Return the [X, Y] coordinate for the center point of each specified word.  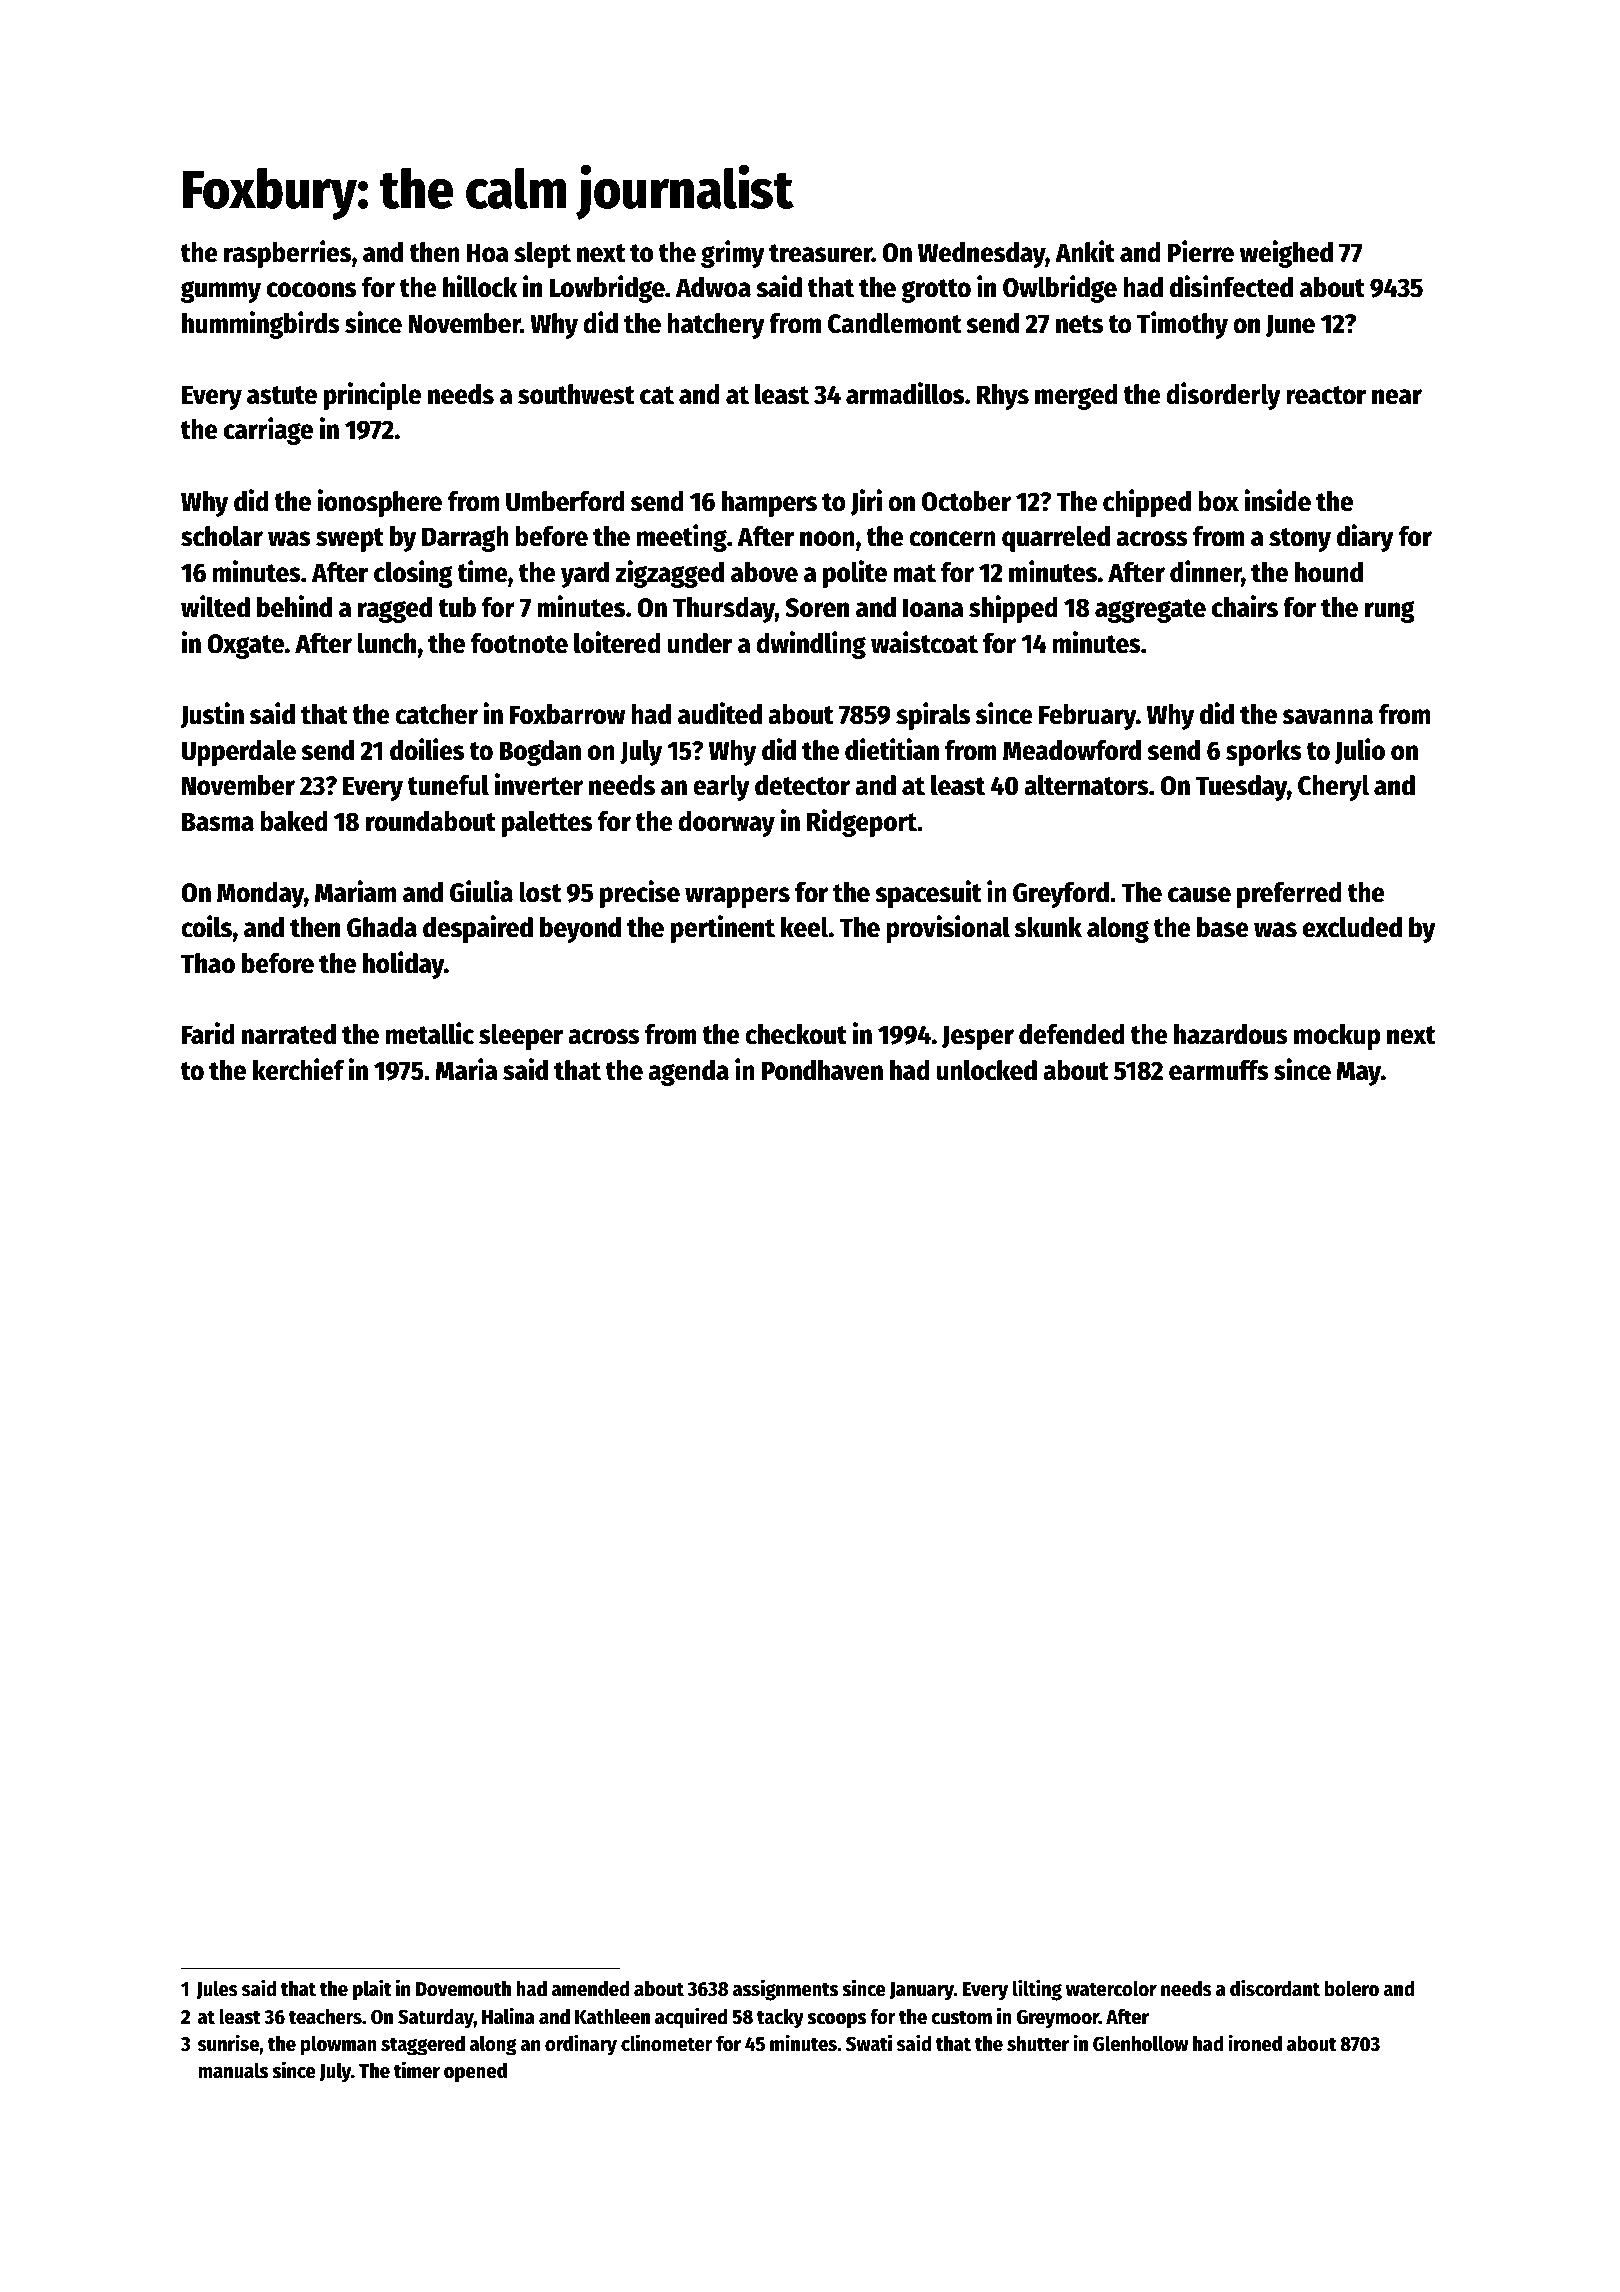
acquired [691, 2018]
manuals [233, 2070]
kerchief [298, 1069]
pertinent [723, 929]
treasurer [820, 253]
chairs [1245, 606]
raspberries [287, 254]
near [1397, 397]
